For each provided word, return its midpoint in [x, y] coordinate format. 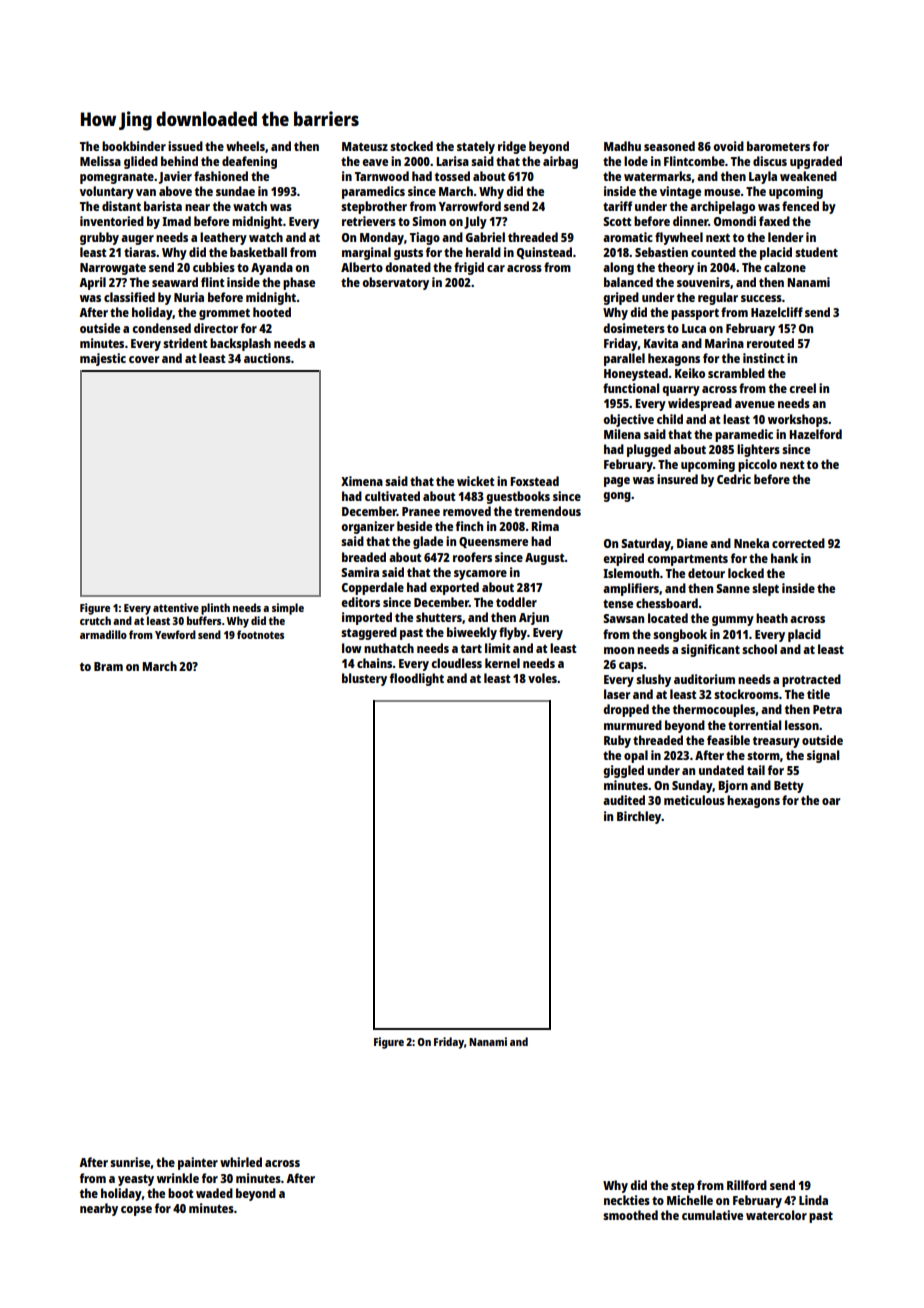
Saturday [646, 544]
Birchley [639, 817]
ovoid [728, 146]
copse [136, 1211]
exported [454, 588]
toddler [516, 602]
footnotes [260, 634]
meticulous [694, 800]
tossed [452, 176]
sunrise [130, 1162]
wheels [245, 146]
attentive [176, 607]
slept [765, 589]
